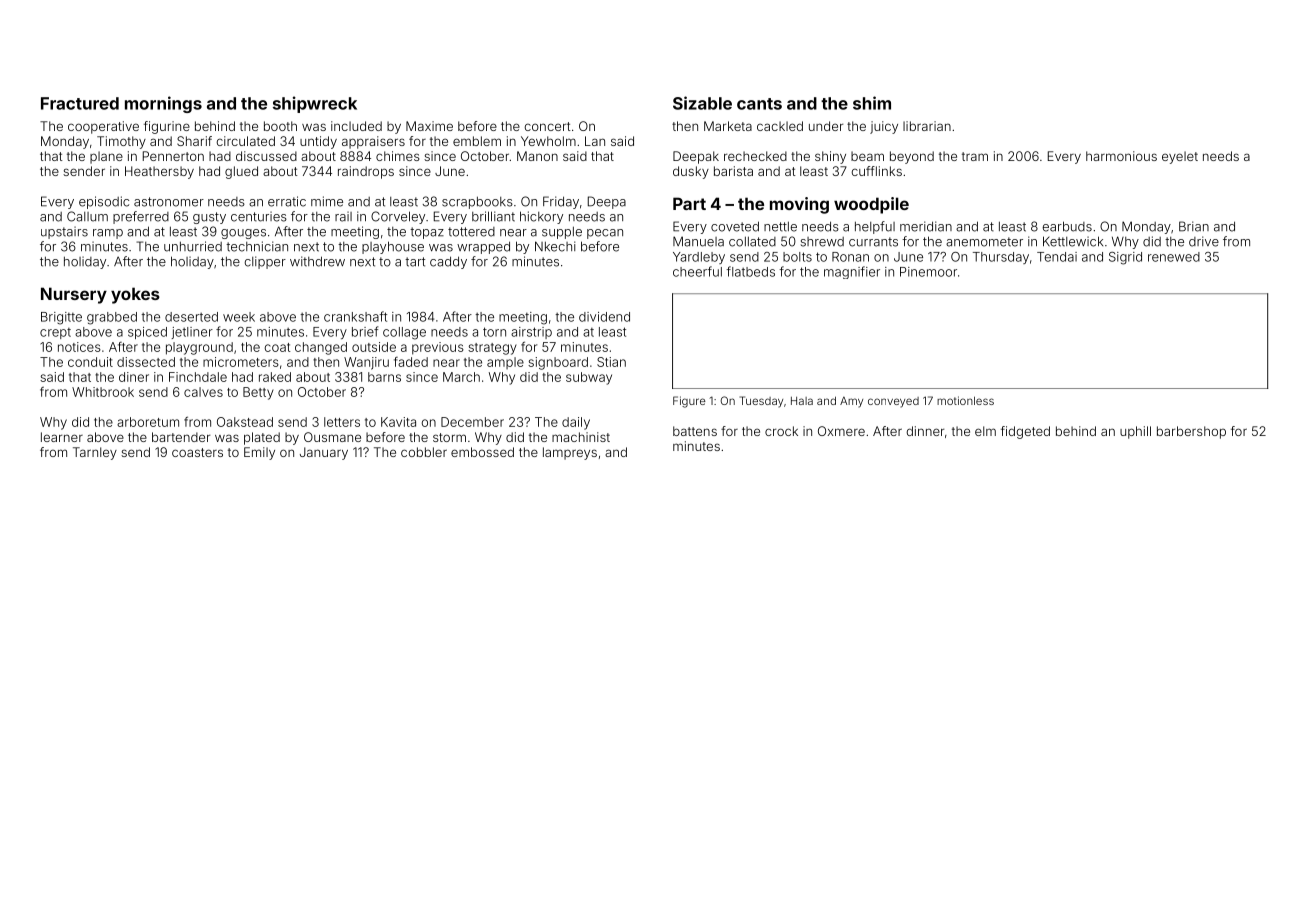 The width and height of the document is (1308, 924). Describe the element at coordinates (332, 437) in the document. I see `Ousmane` at that location.
